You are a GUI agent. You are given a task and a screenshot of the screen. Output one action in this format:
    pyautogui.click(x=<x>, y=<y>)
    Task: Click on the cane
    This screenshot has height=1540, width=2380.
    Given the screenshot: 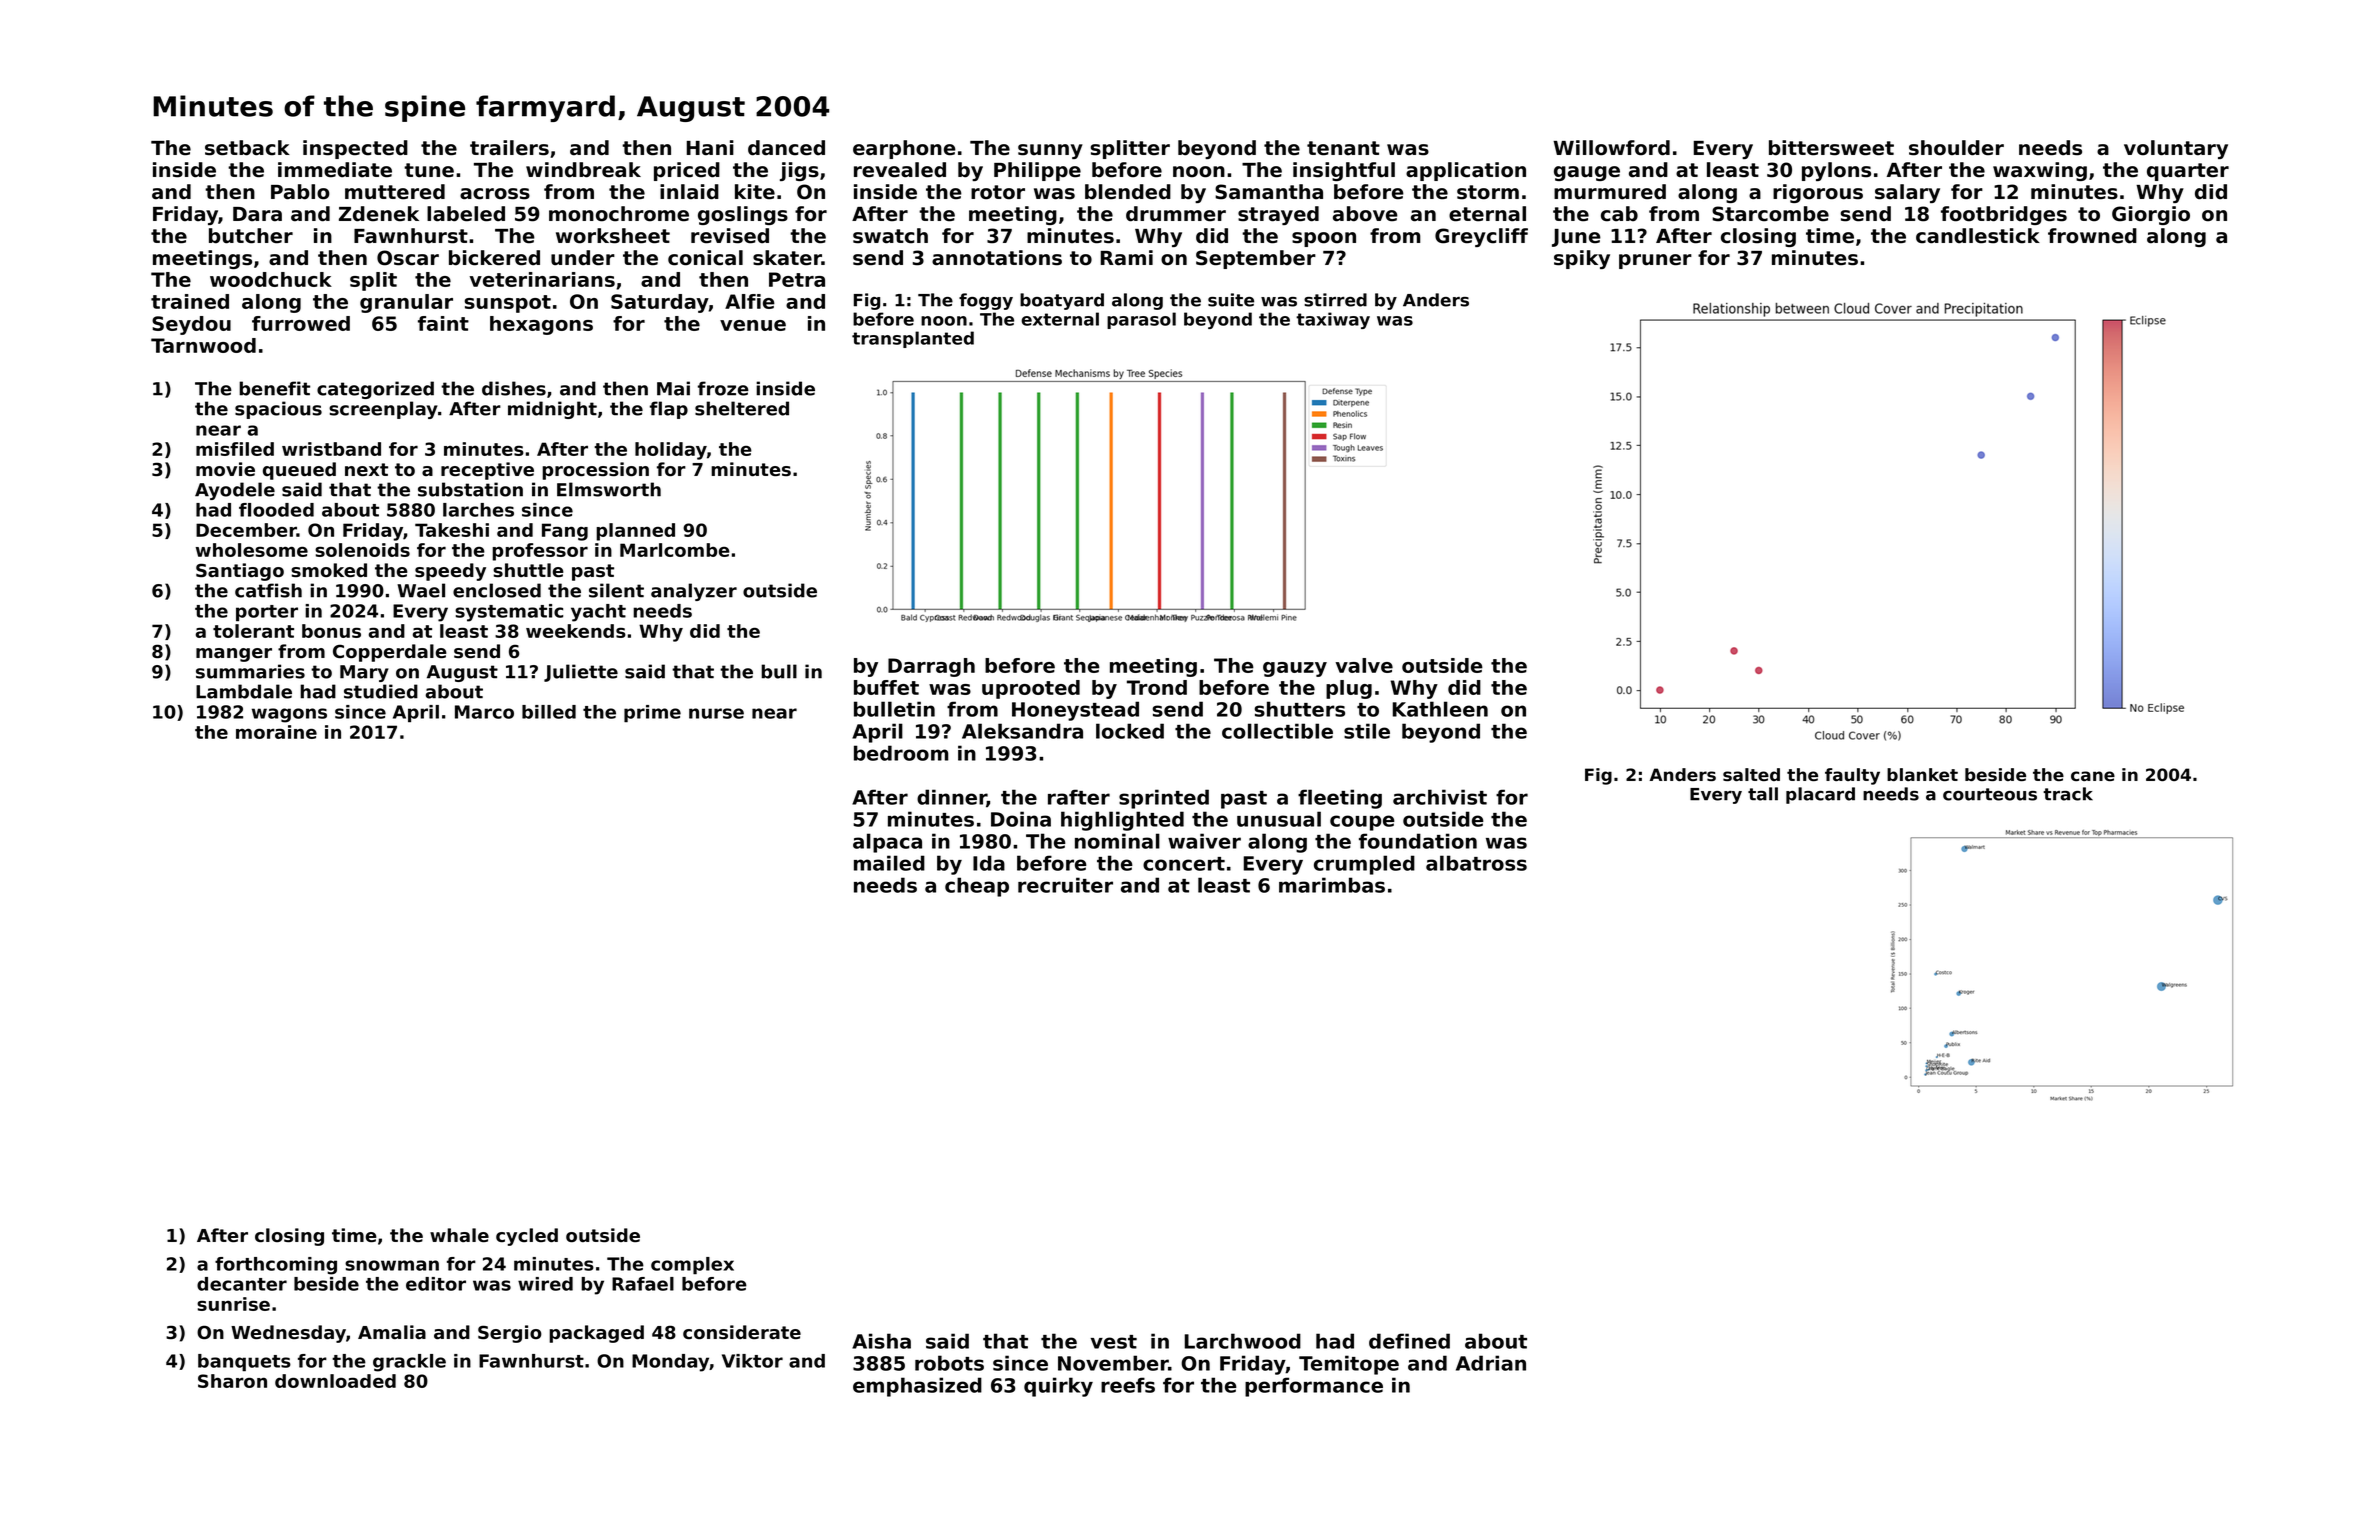 What is the action you would take?
    pyautogui.click(x=2093, y=776)
